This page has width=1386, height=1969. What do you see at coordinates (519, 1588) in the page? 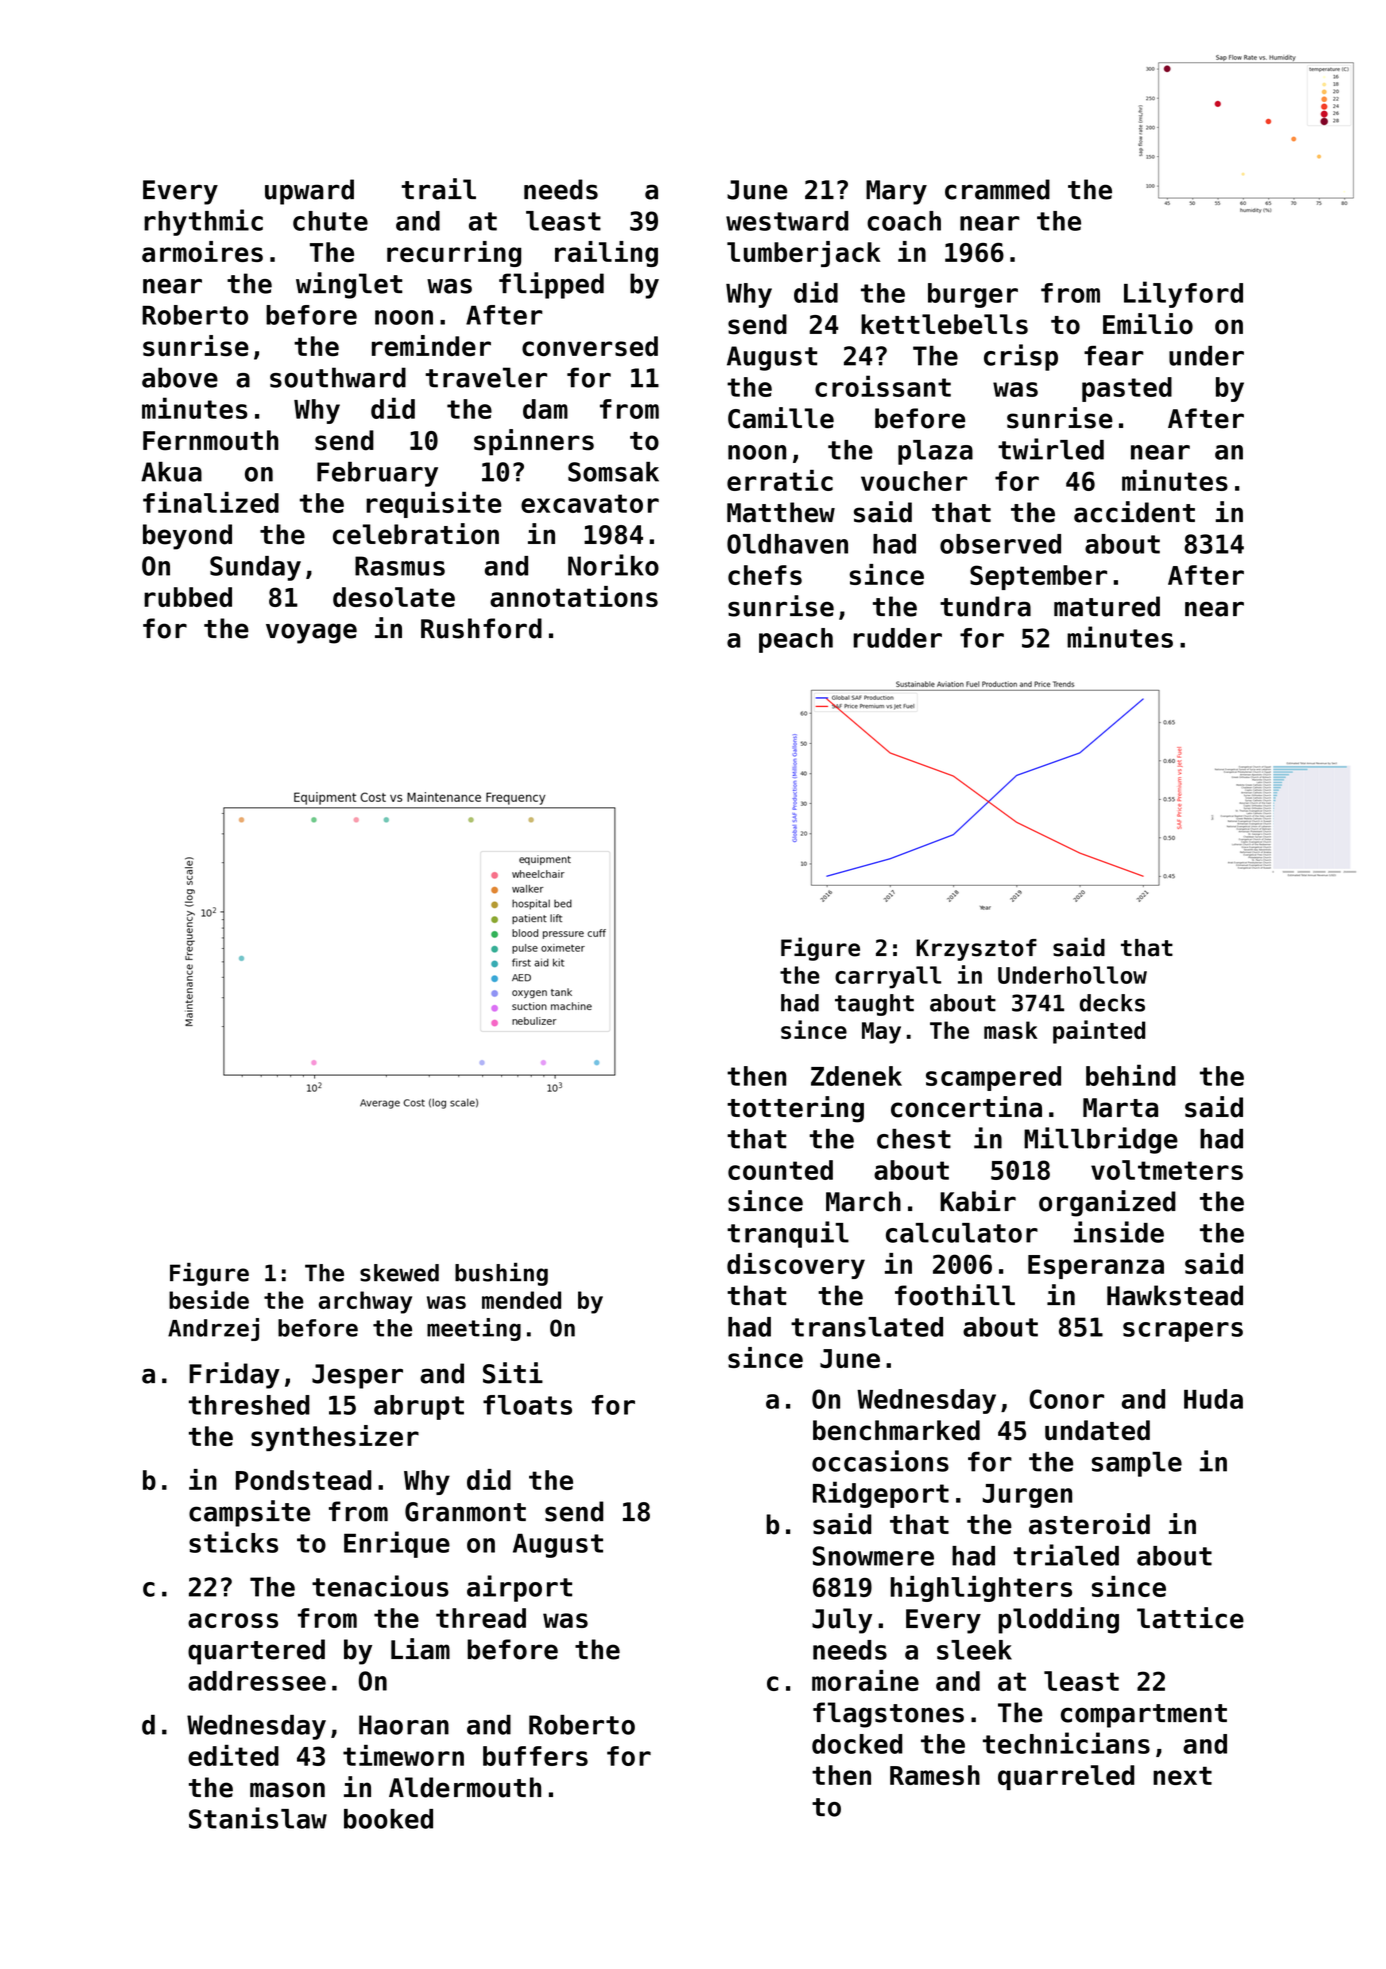
I see `airport` at bounding box center [519, 1588].
